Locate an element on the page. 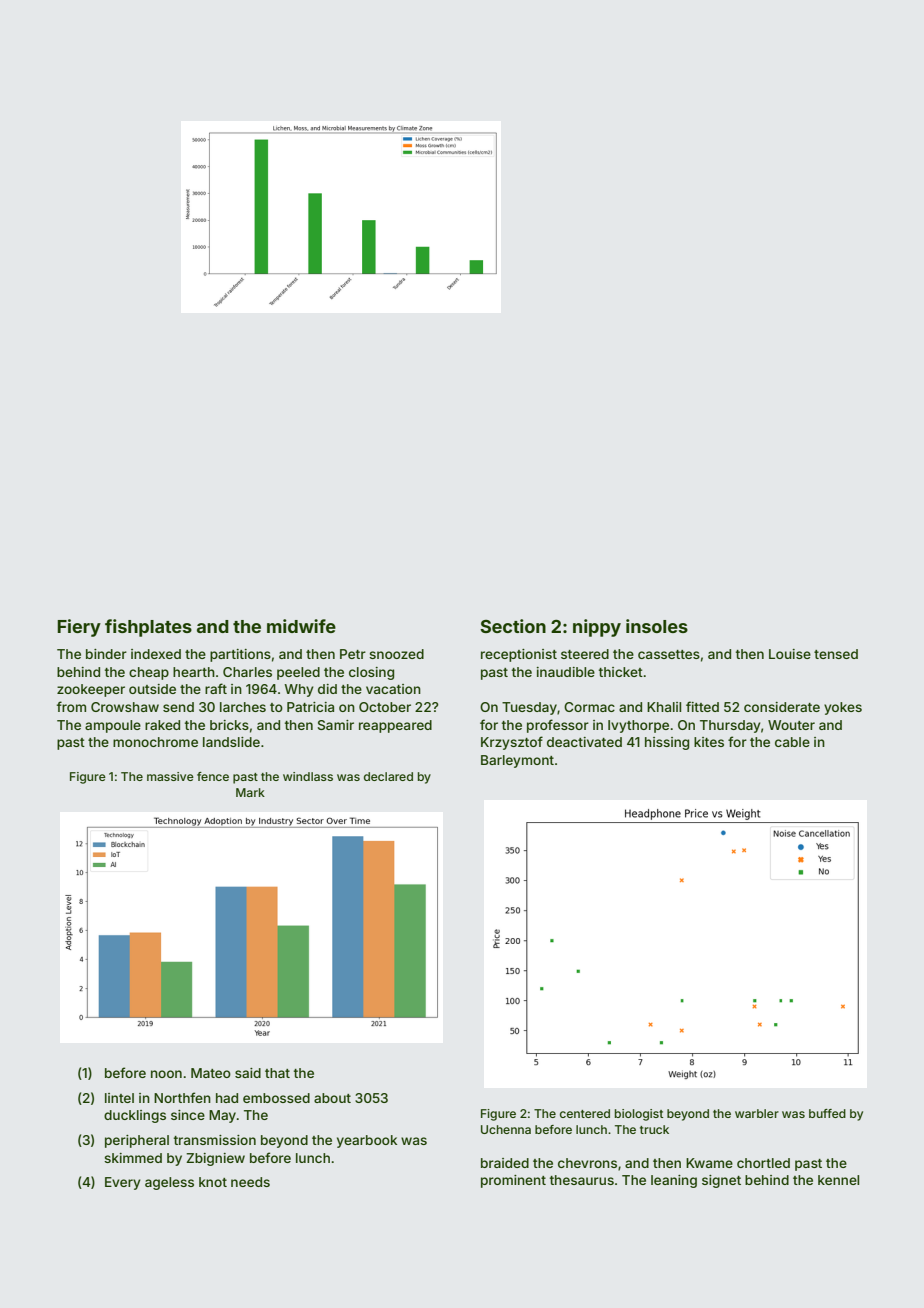 The width and height of the document is (924, 1308). warbler is located at coordinates (757, 1113).
